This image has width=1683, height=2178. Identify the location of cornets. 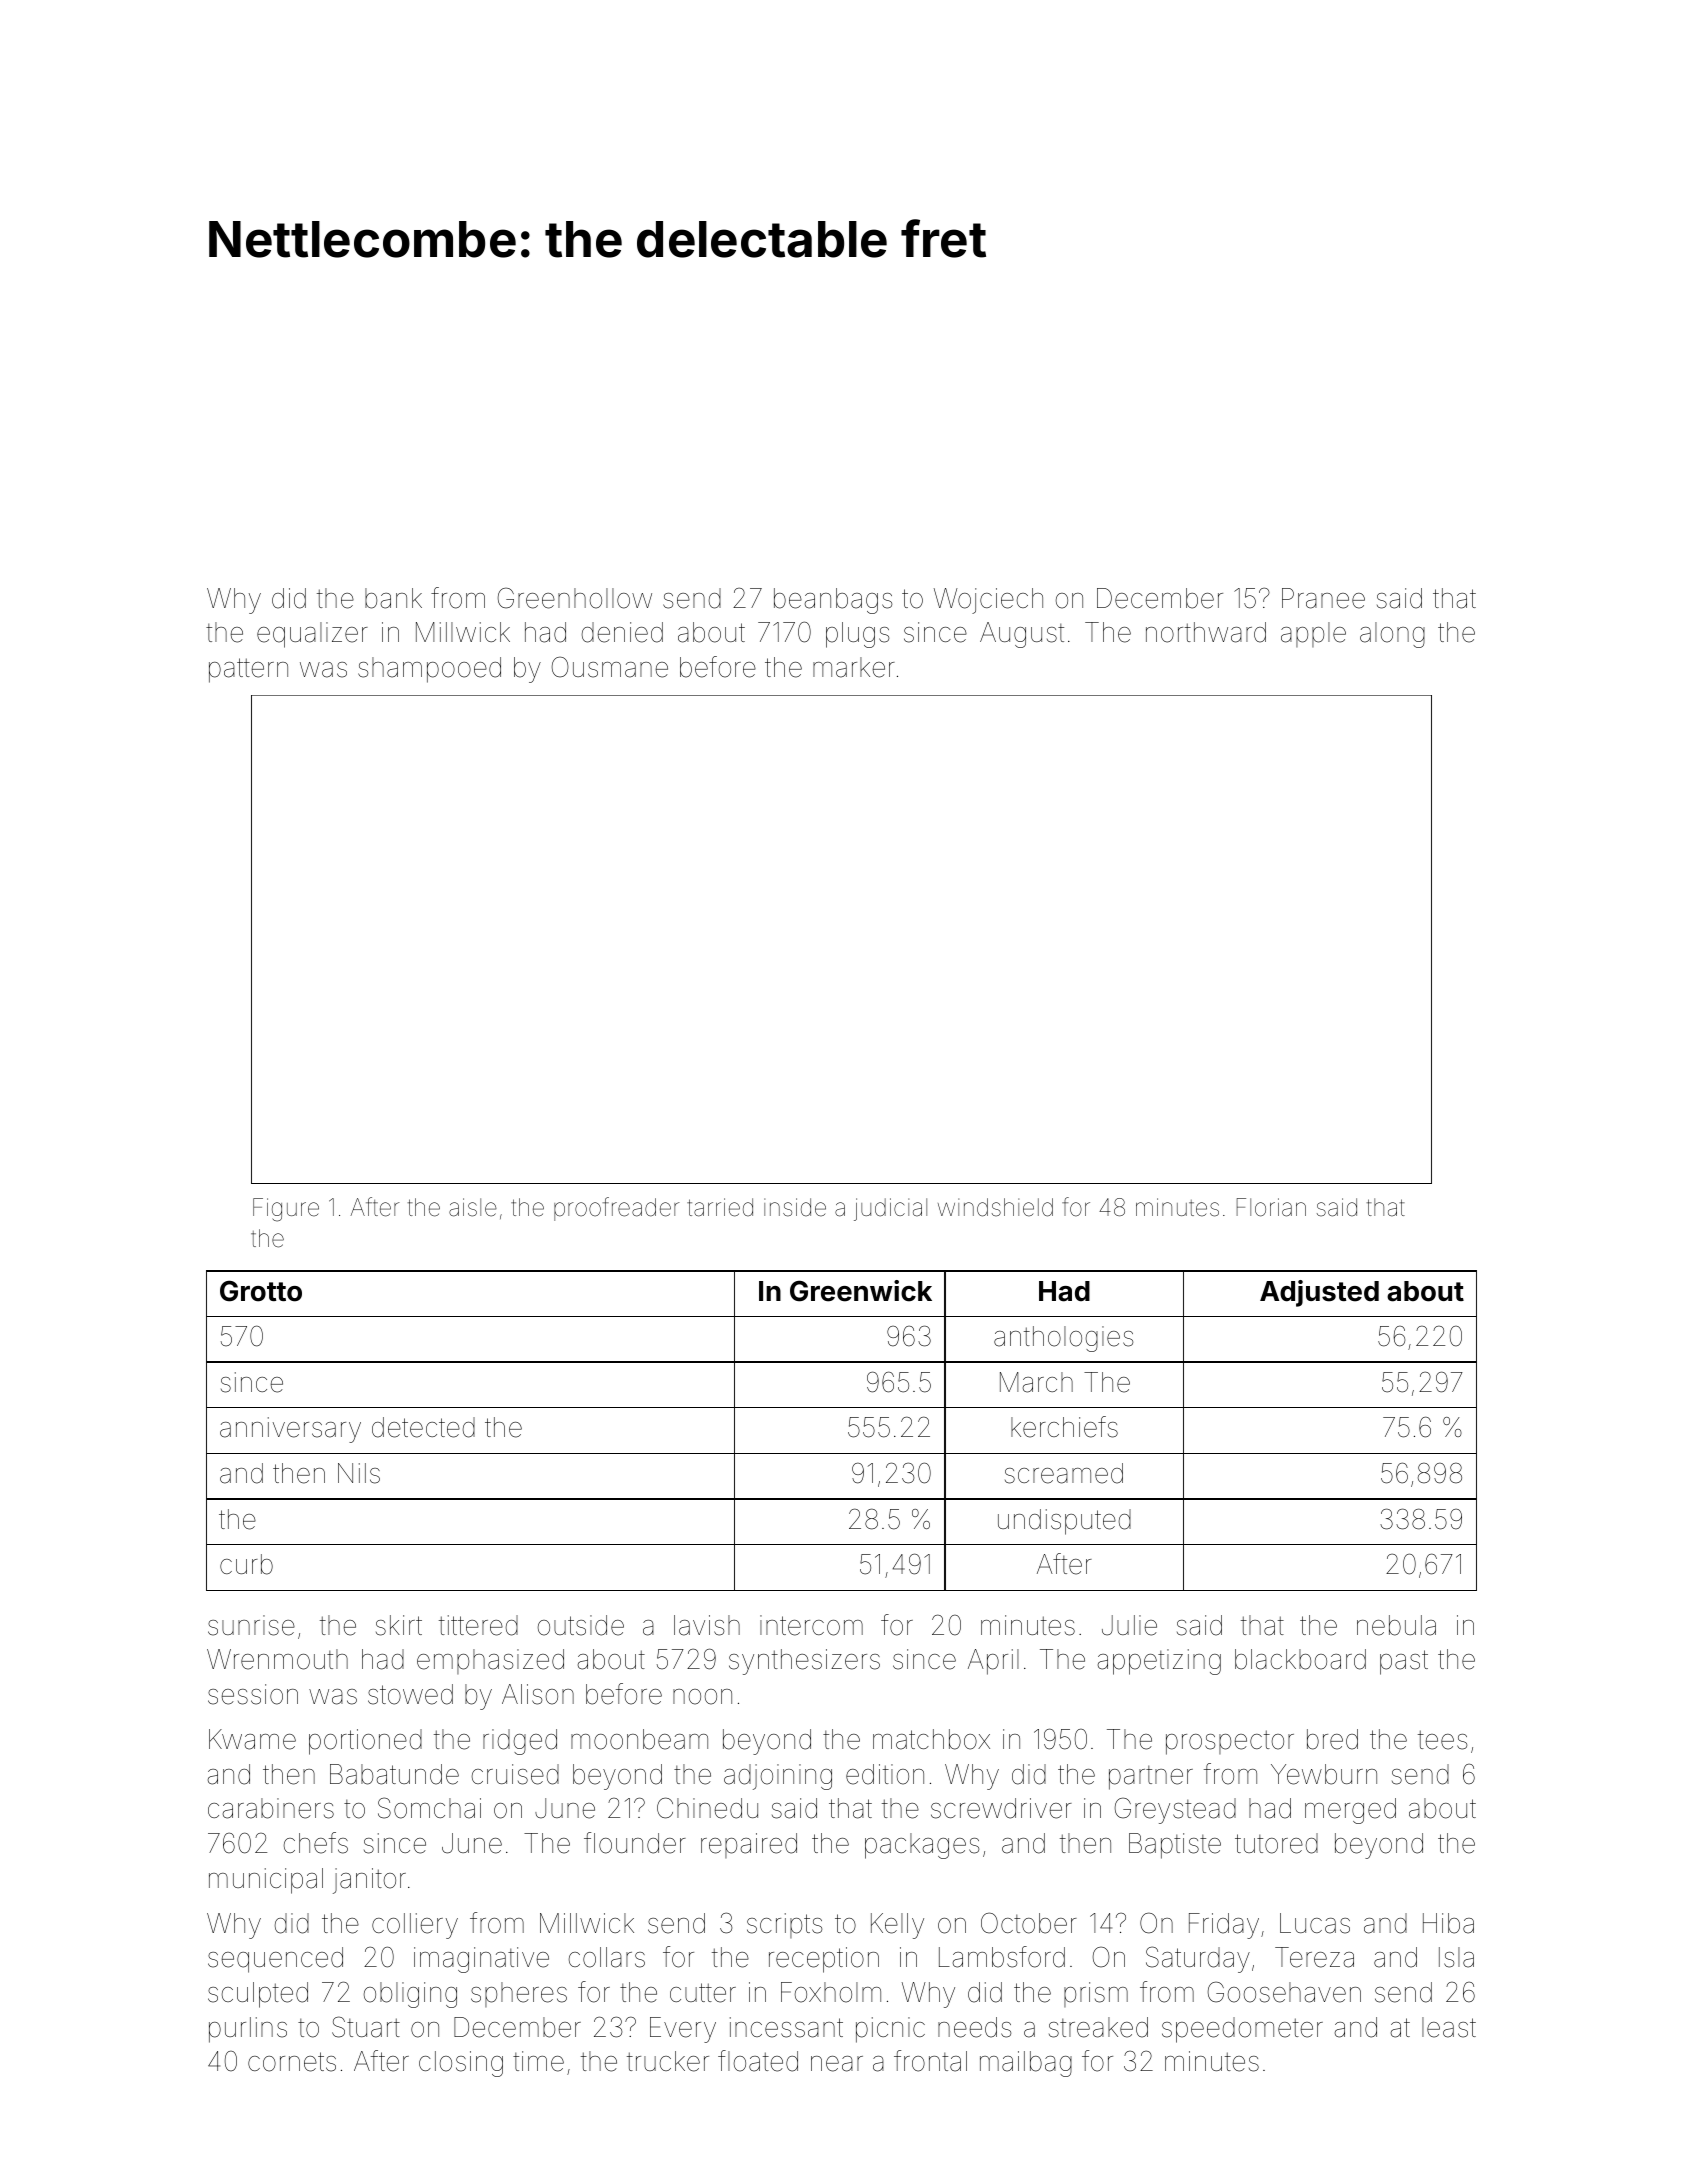
(292, 2062).
